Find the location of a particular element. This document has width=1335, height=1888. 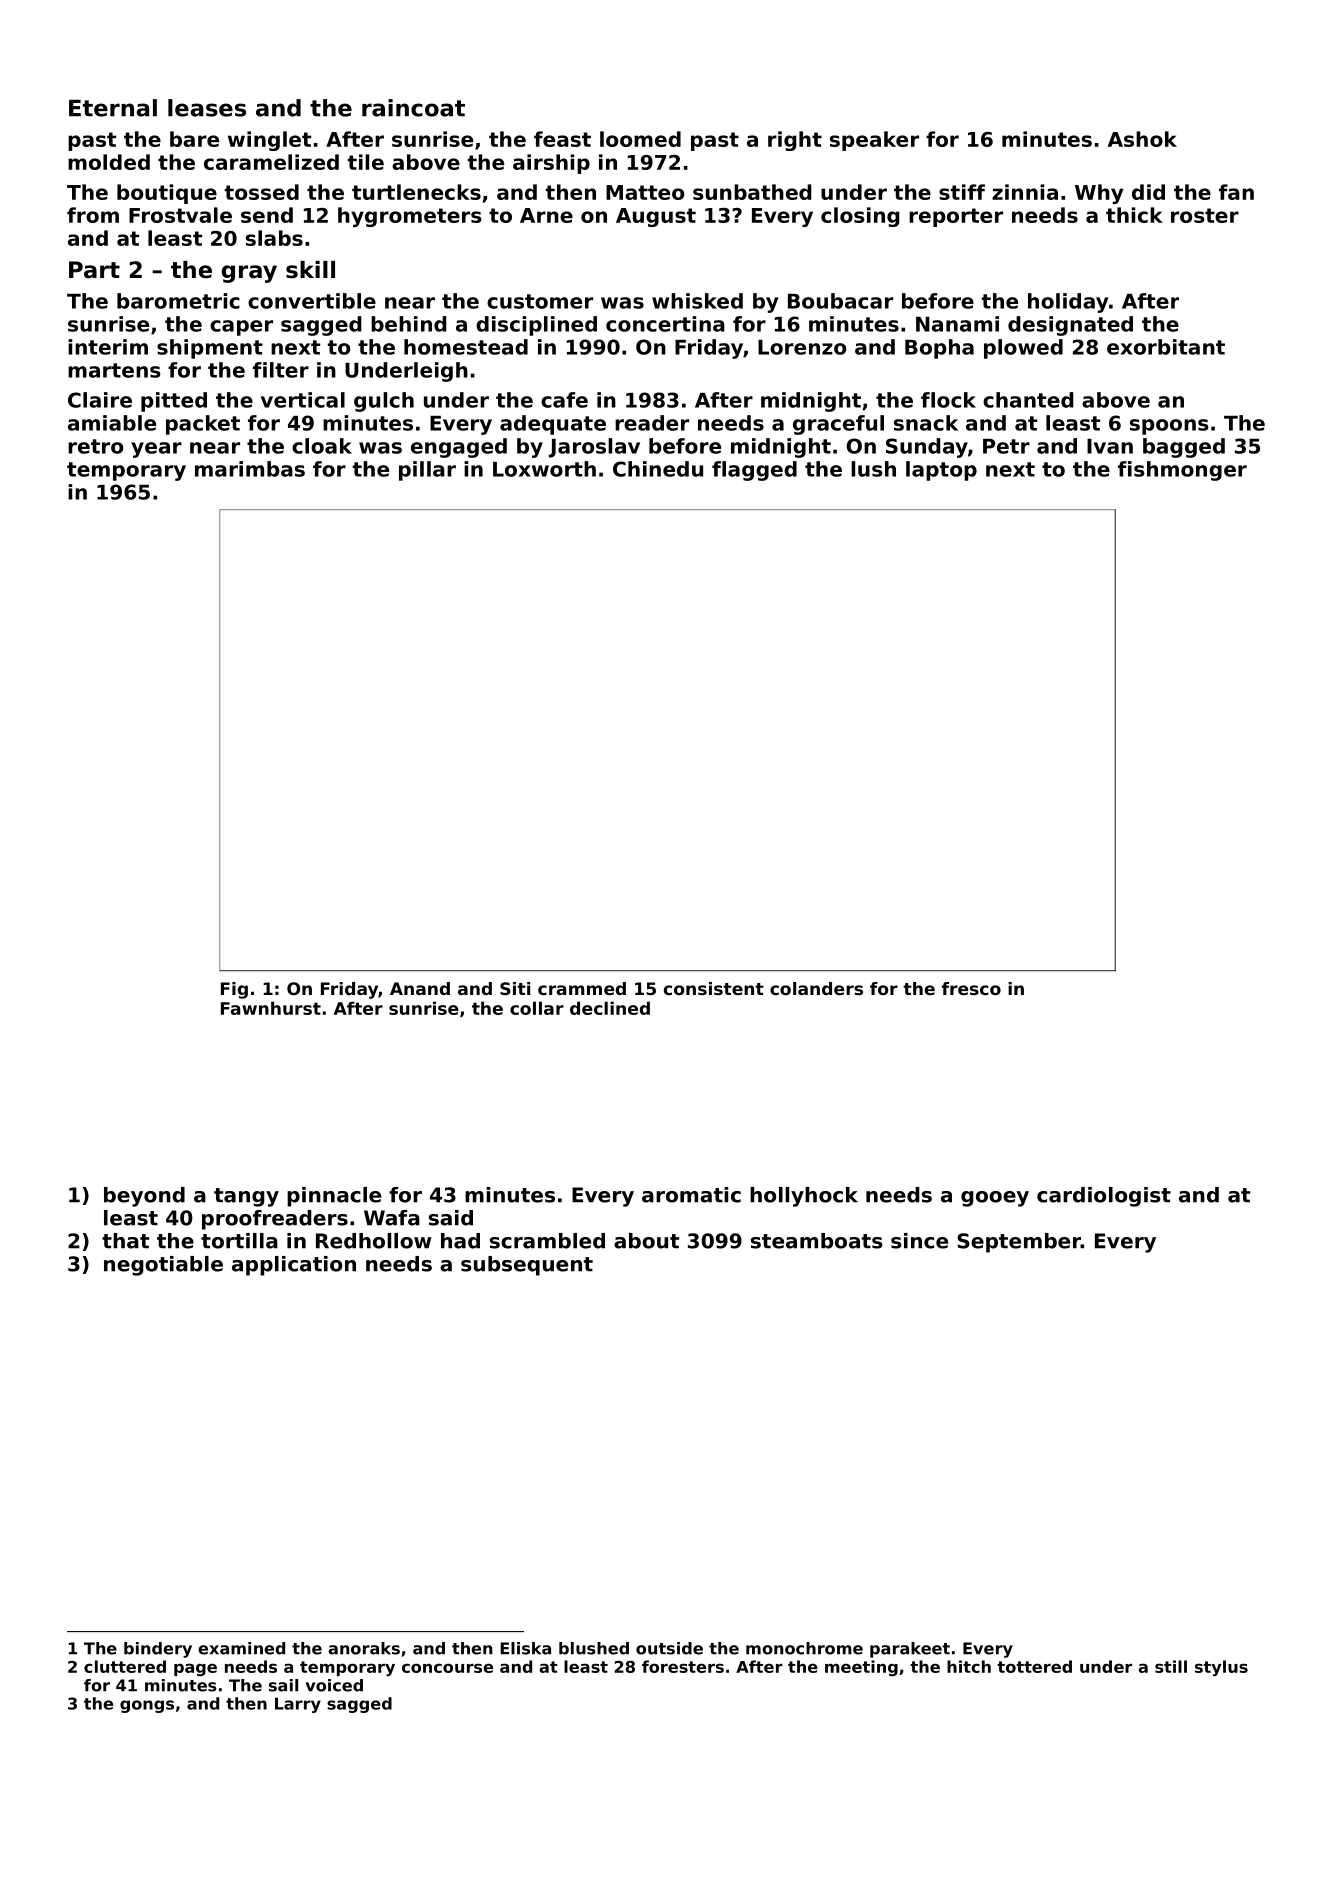

laptop is located at coordinates (941, 471).
